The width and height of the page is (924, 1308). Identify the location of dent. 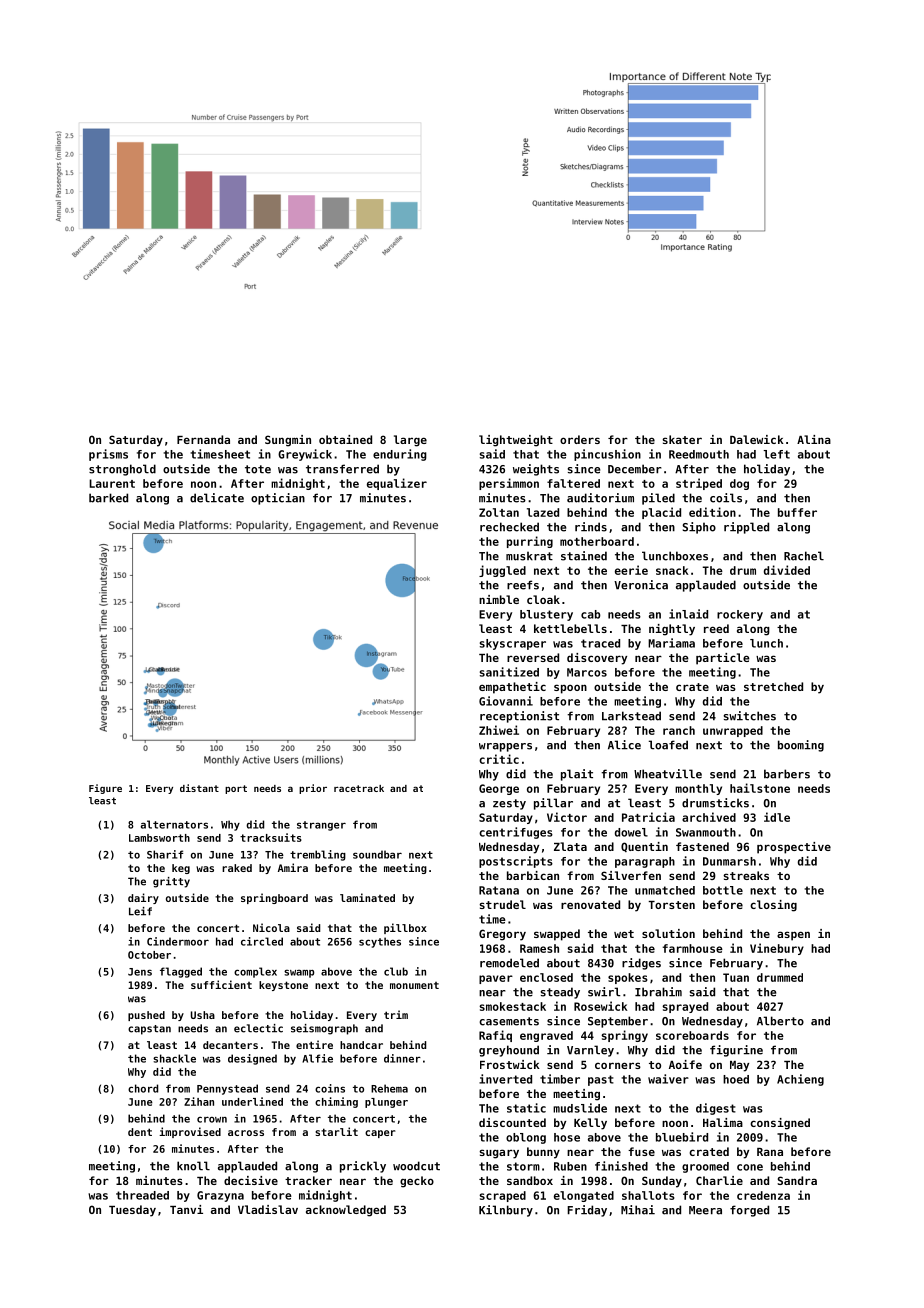
(140, 1132).
